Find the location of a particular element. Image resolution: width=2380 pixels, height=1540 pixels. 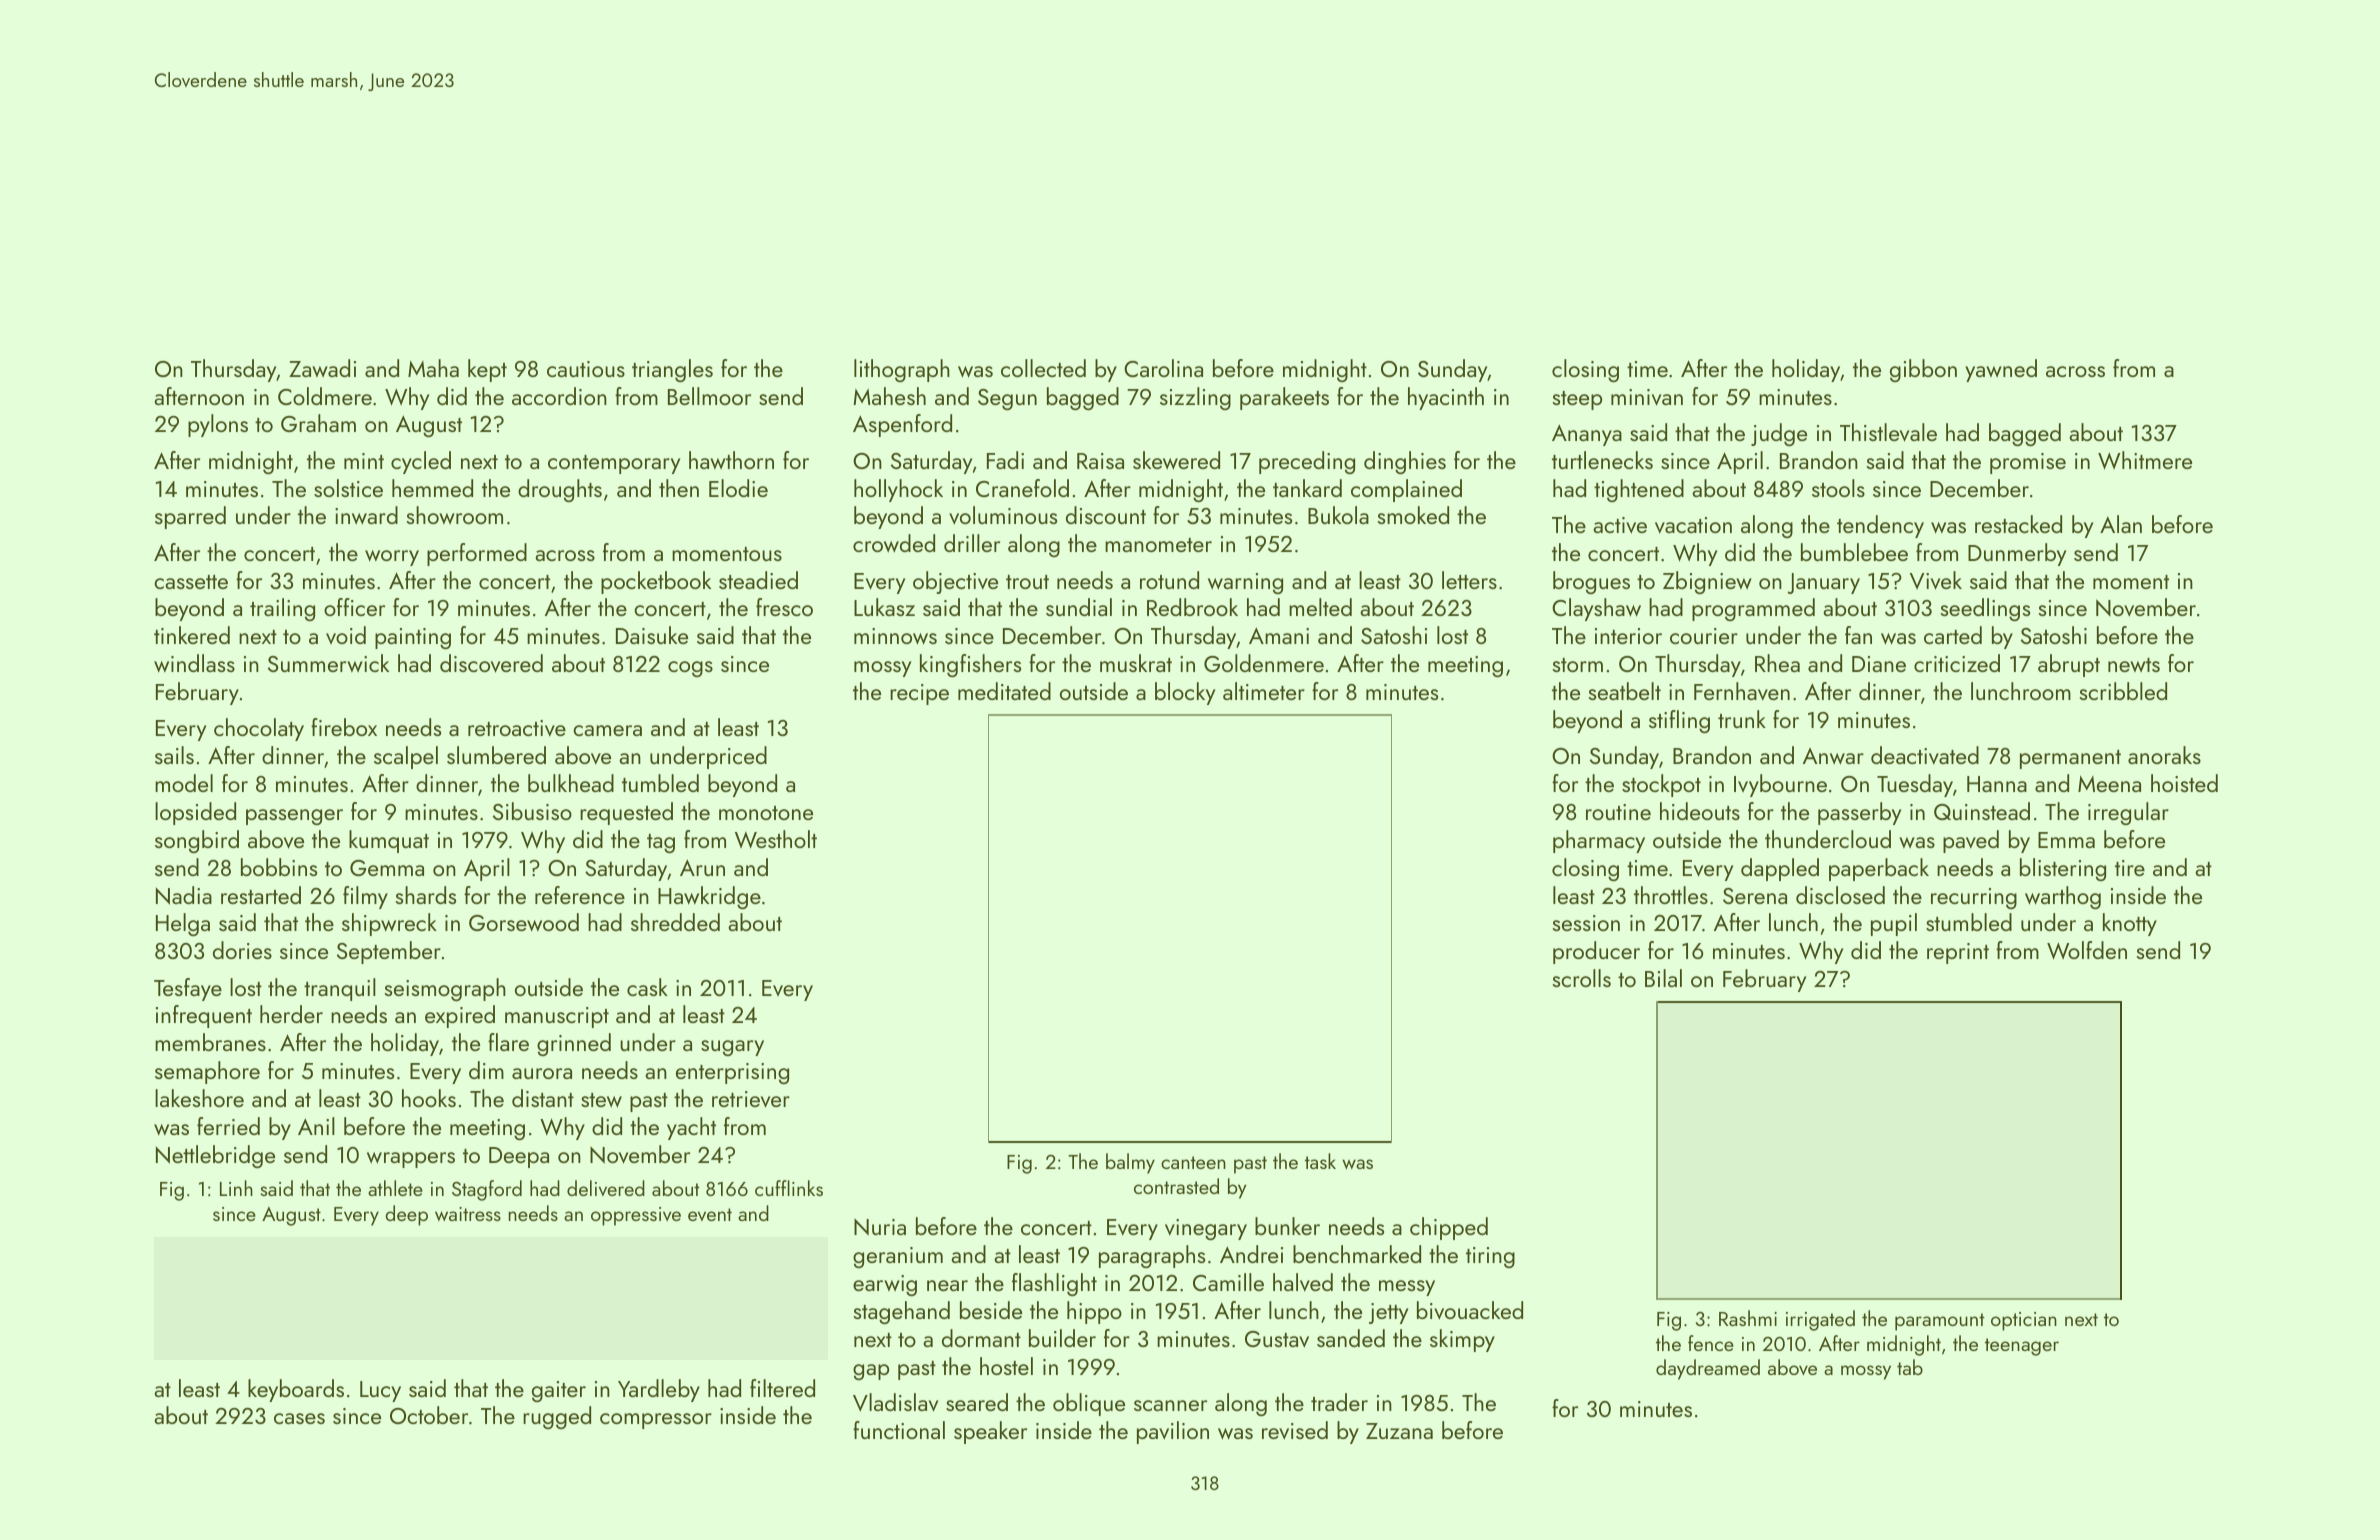

Zawadi is located at coordinates (322, 368).
